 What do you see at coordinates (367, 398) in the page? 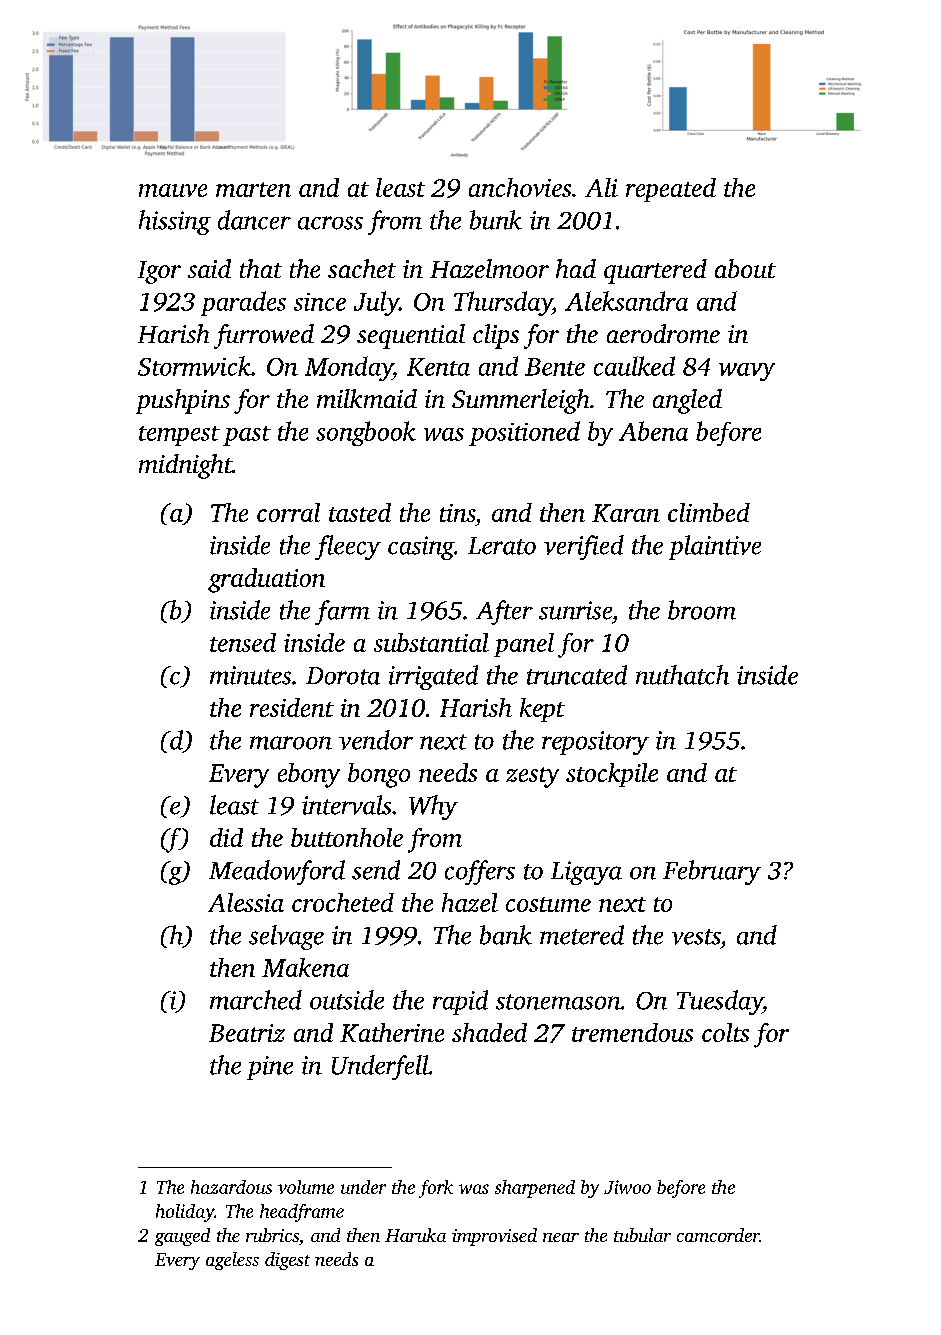
I see `milkmaid` at bounding box center [367, 398].
